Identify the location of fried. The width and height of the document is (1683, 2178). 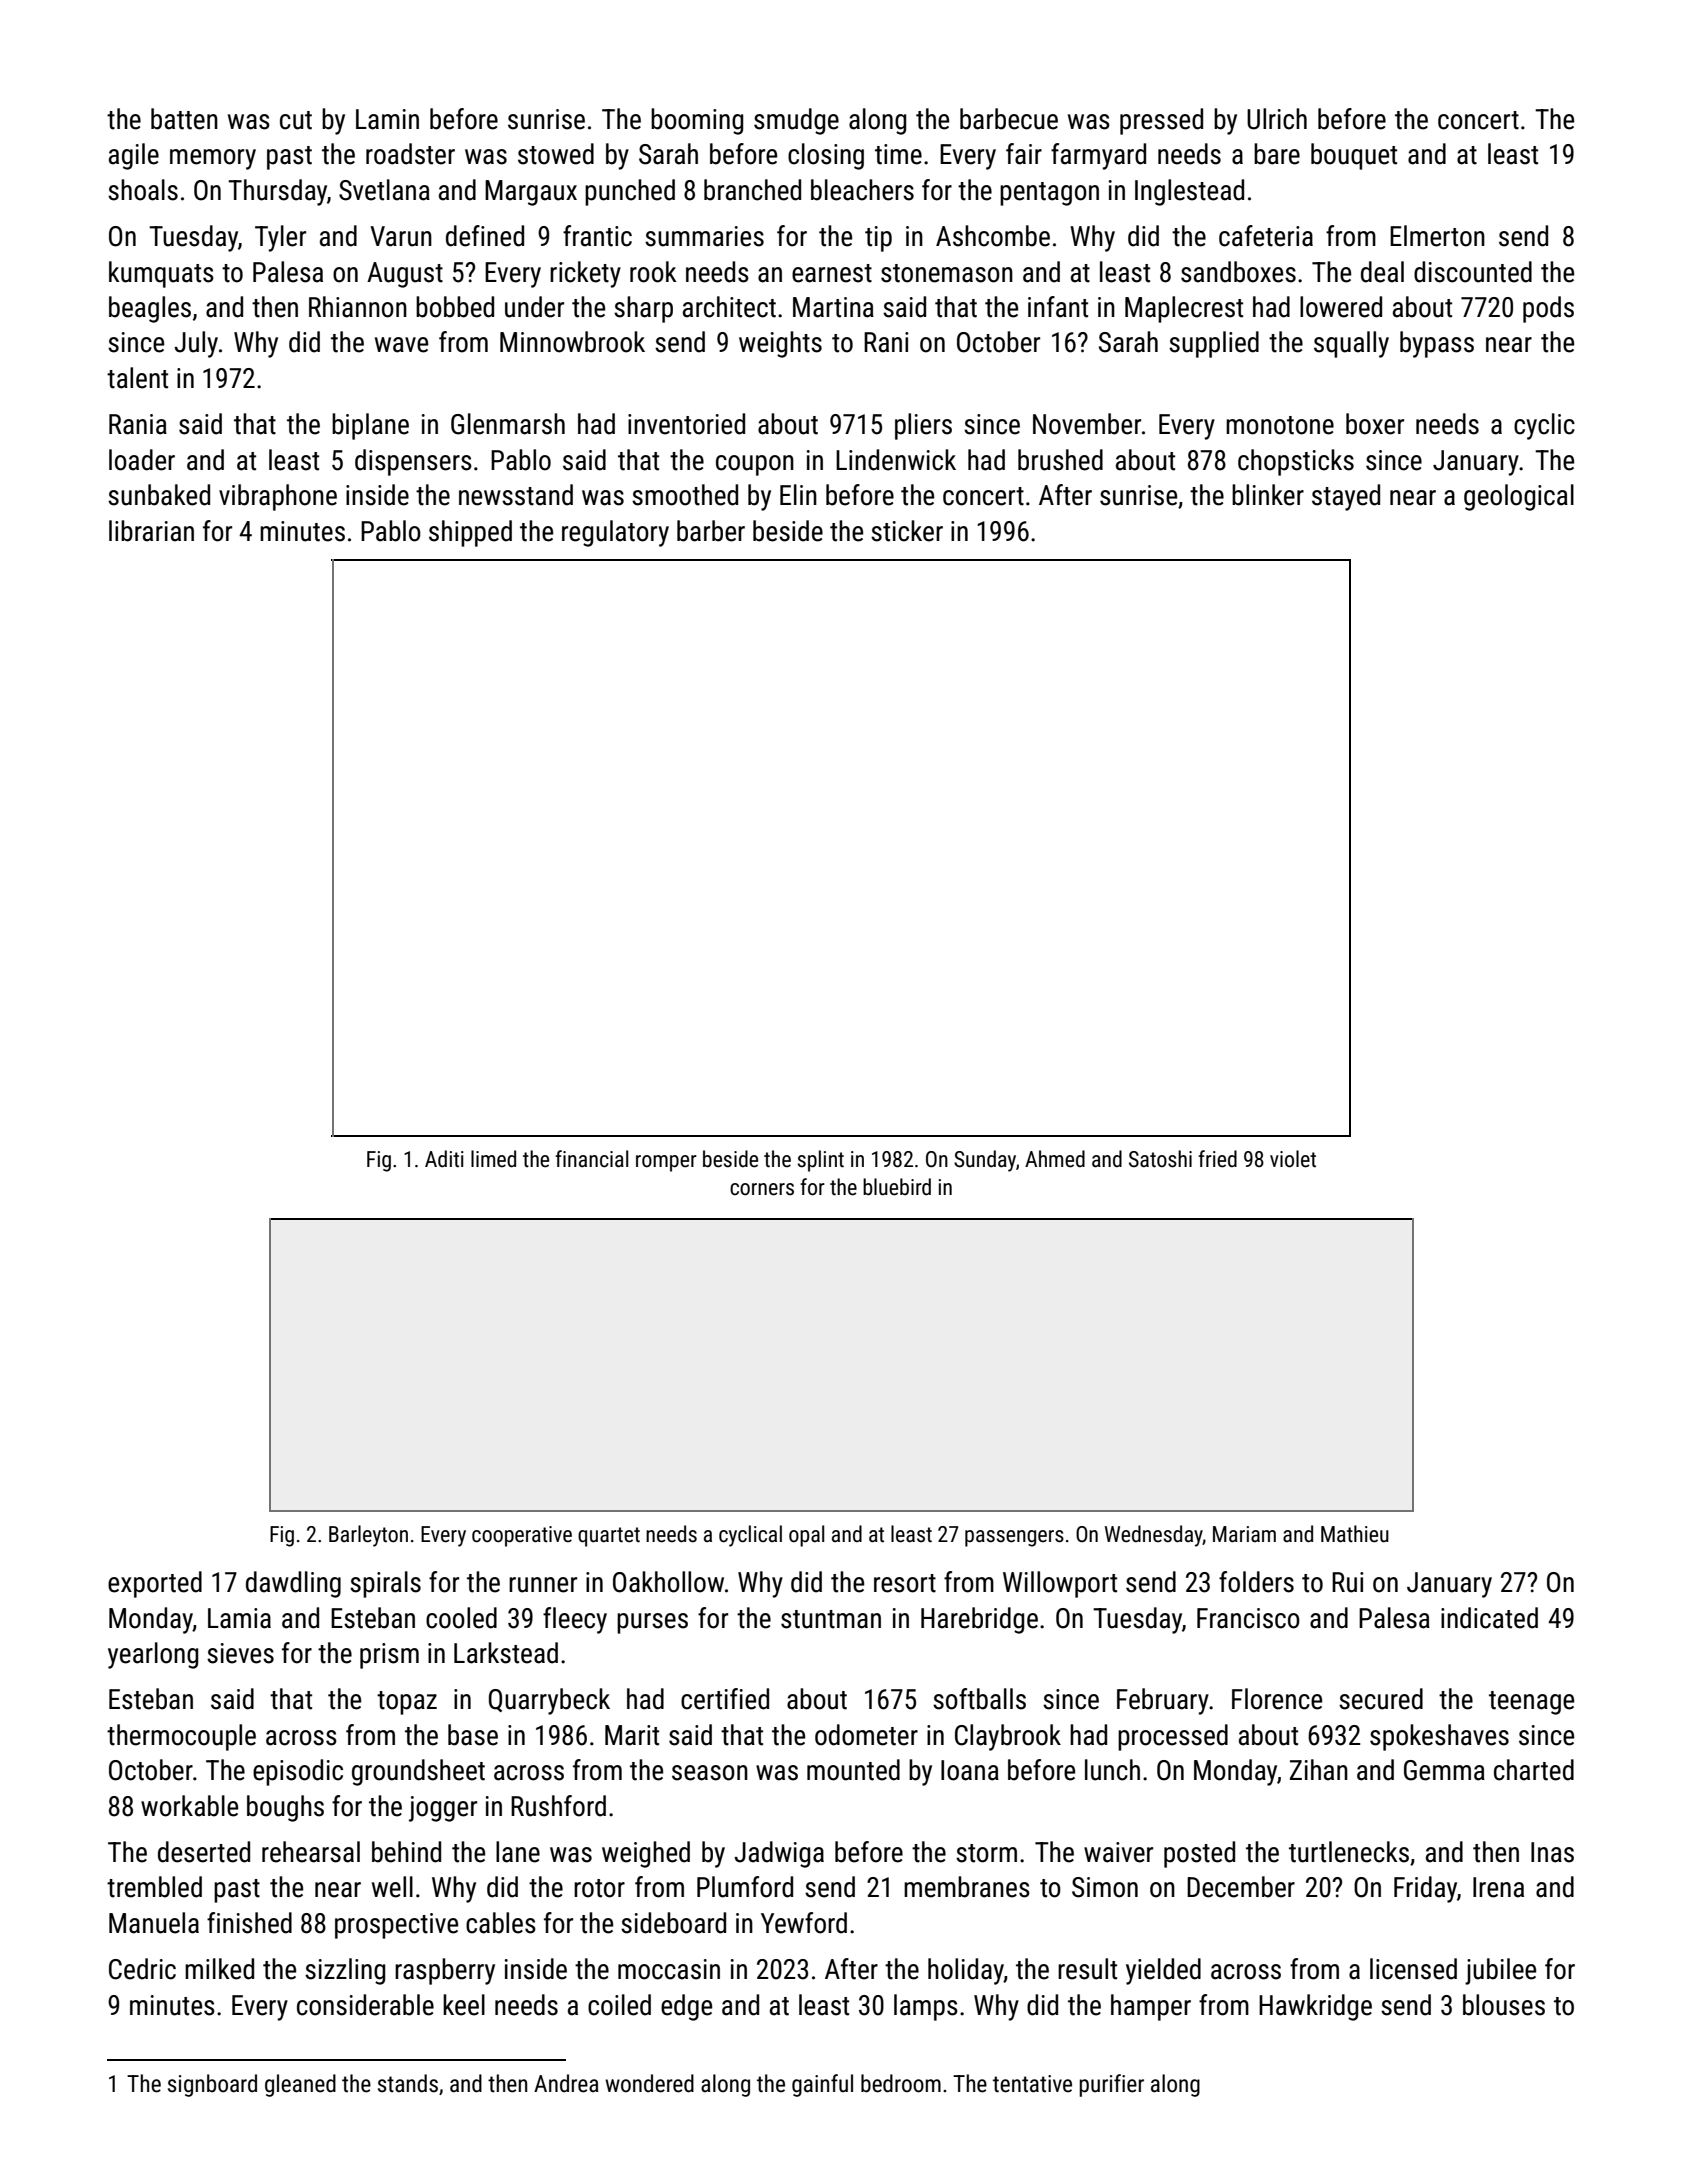
(1217, 1159).
